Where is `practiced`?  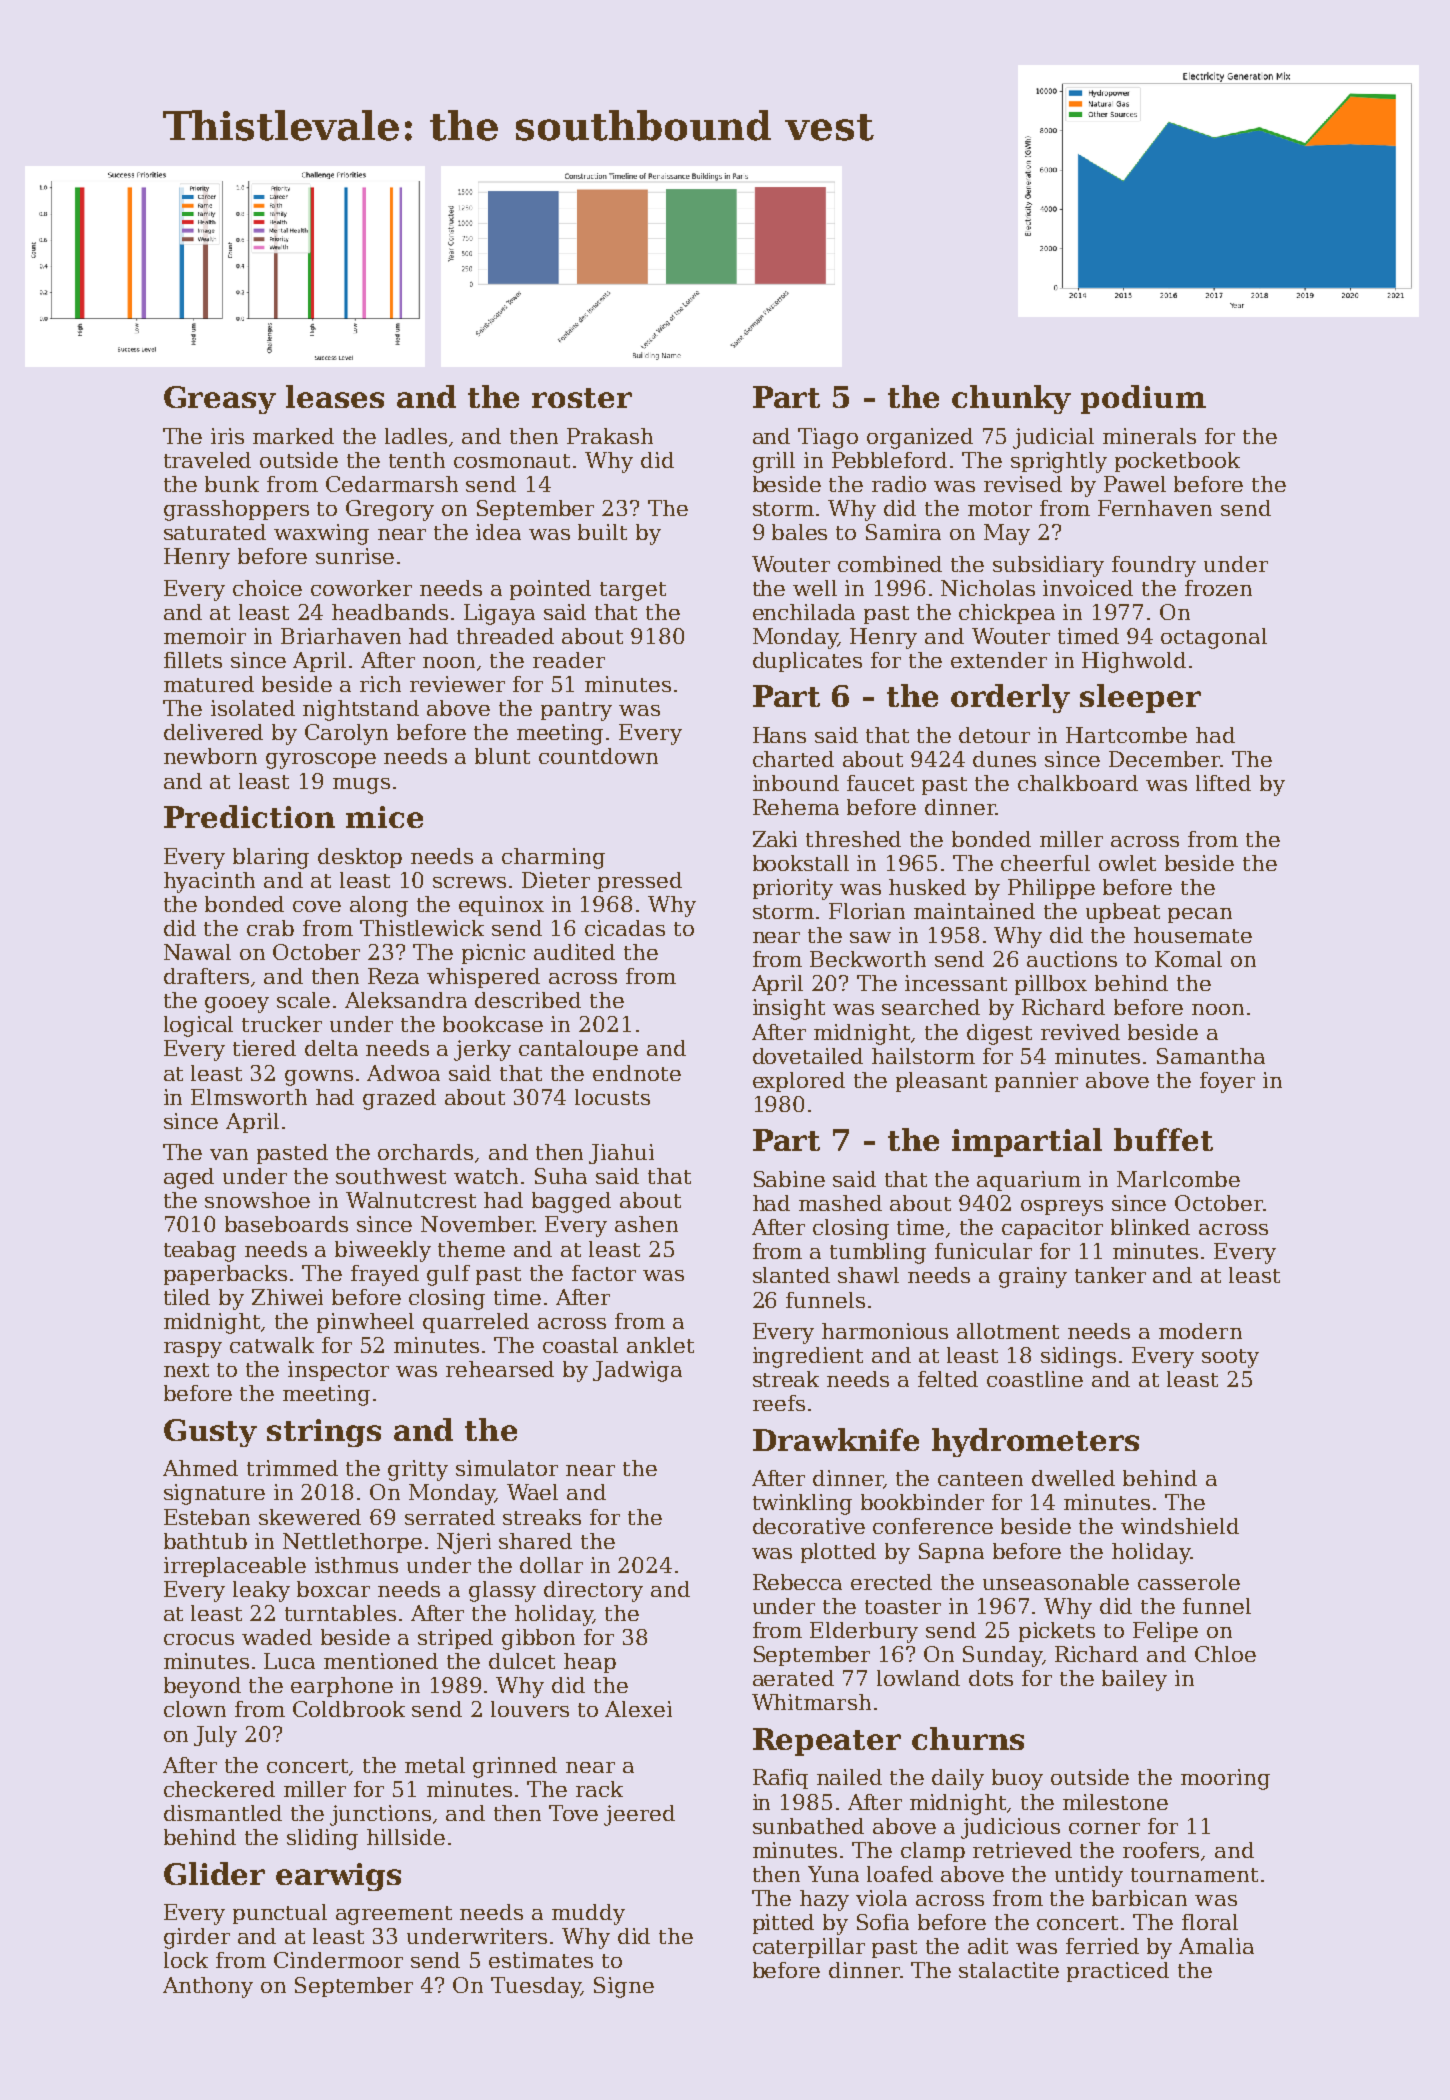
practiced is located at coordinates (1118, 1972).
